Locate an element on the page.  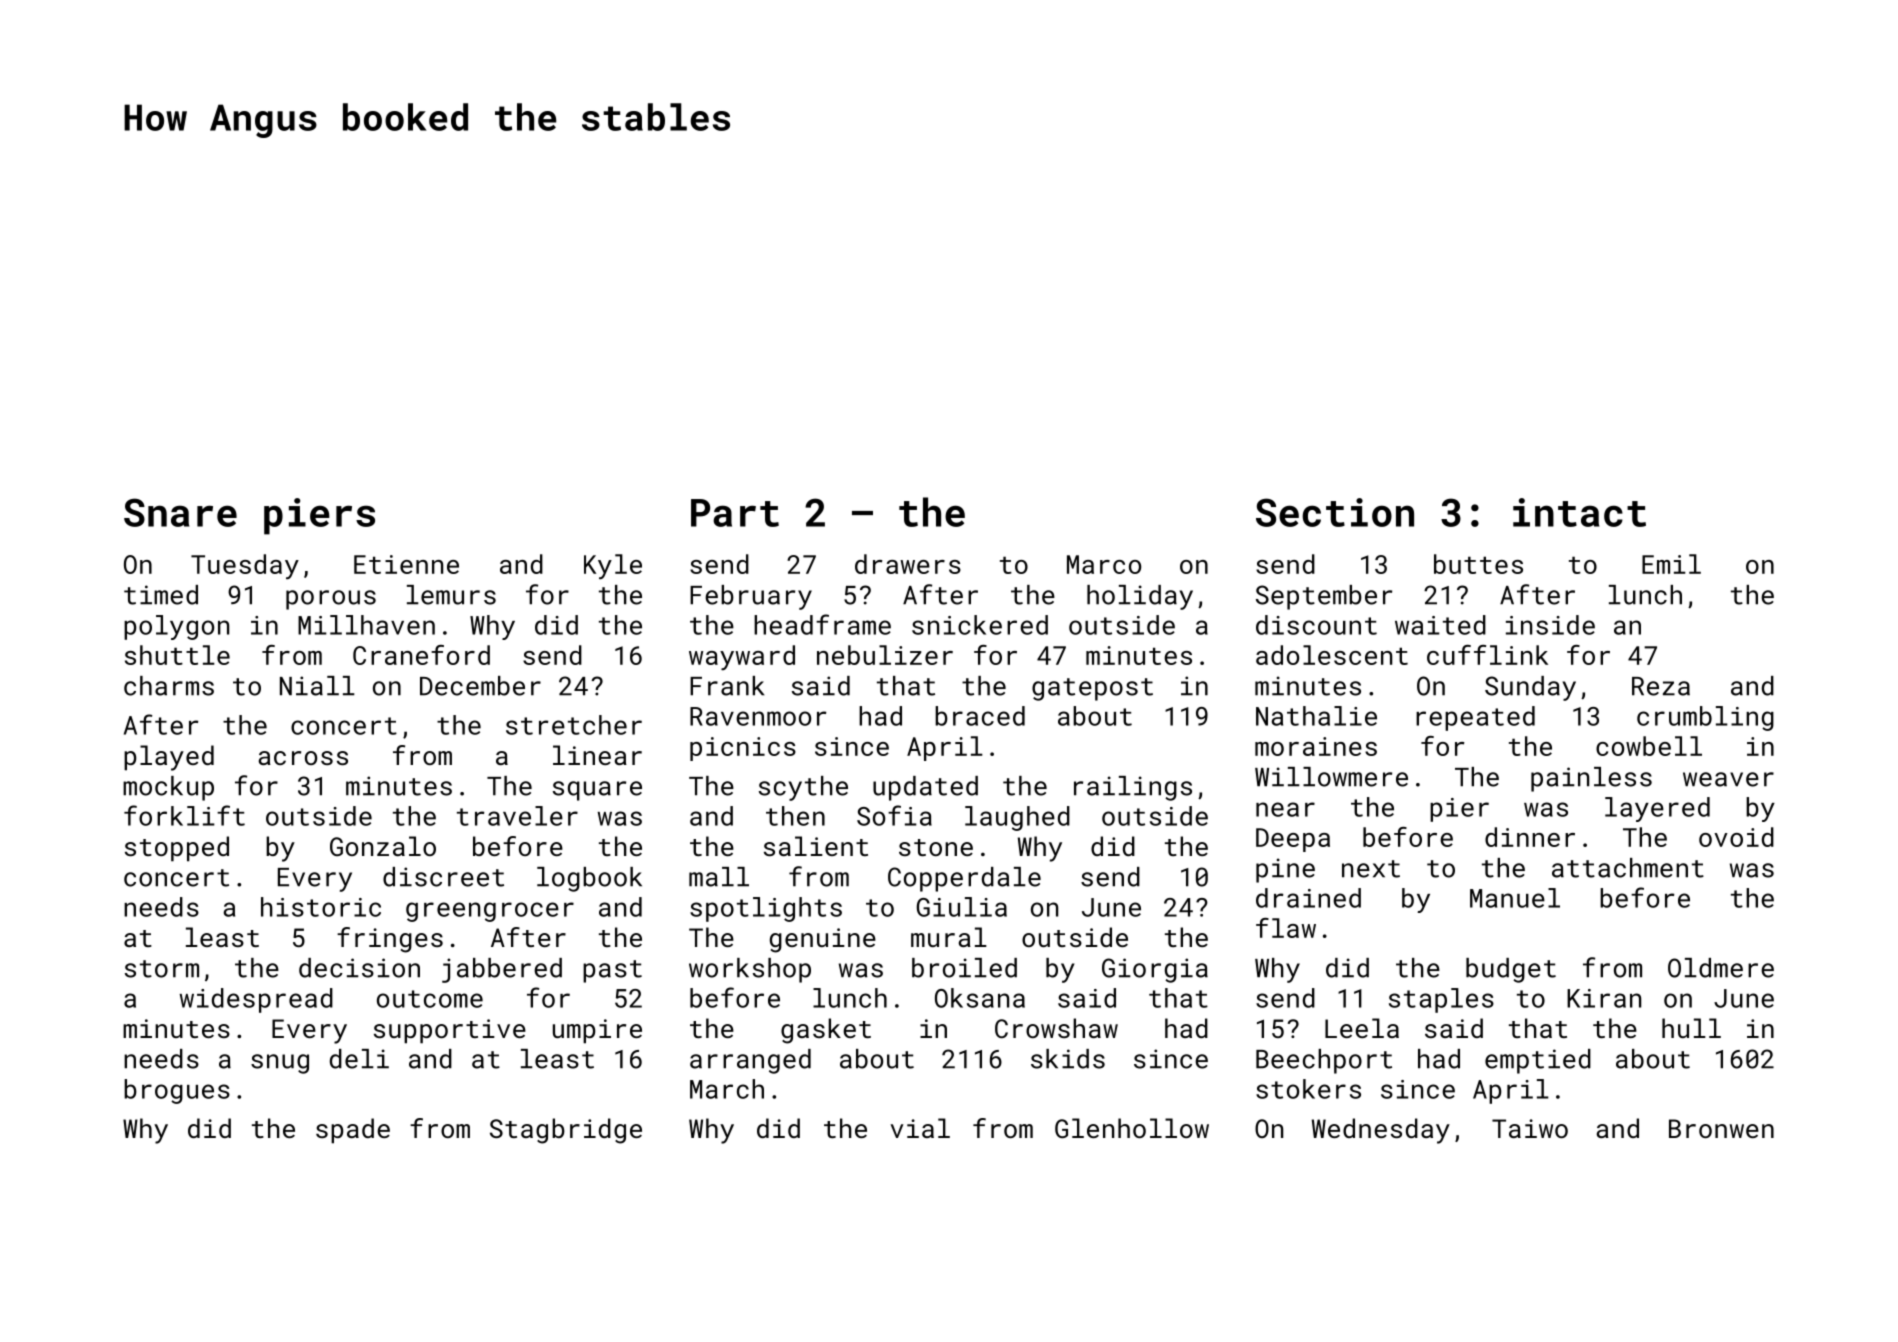
Copperdale is located at coordinates (964, 879).
